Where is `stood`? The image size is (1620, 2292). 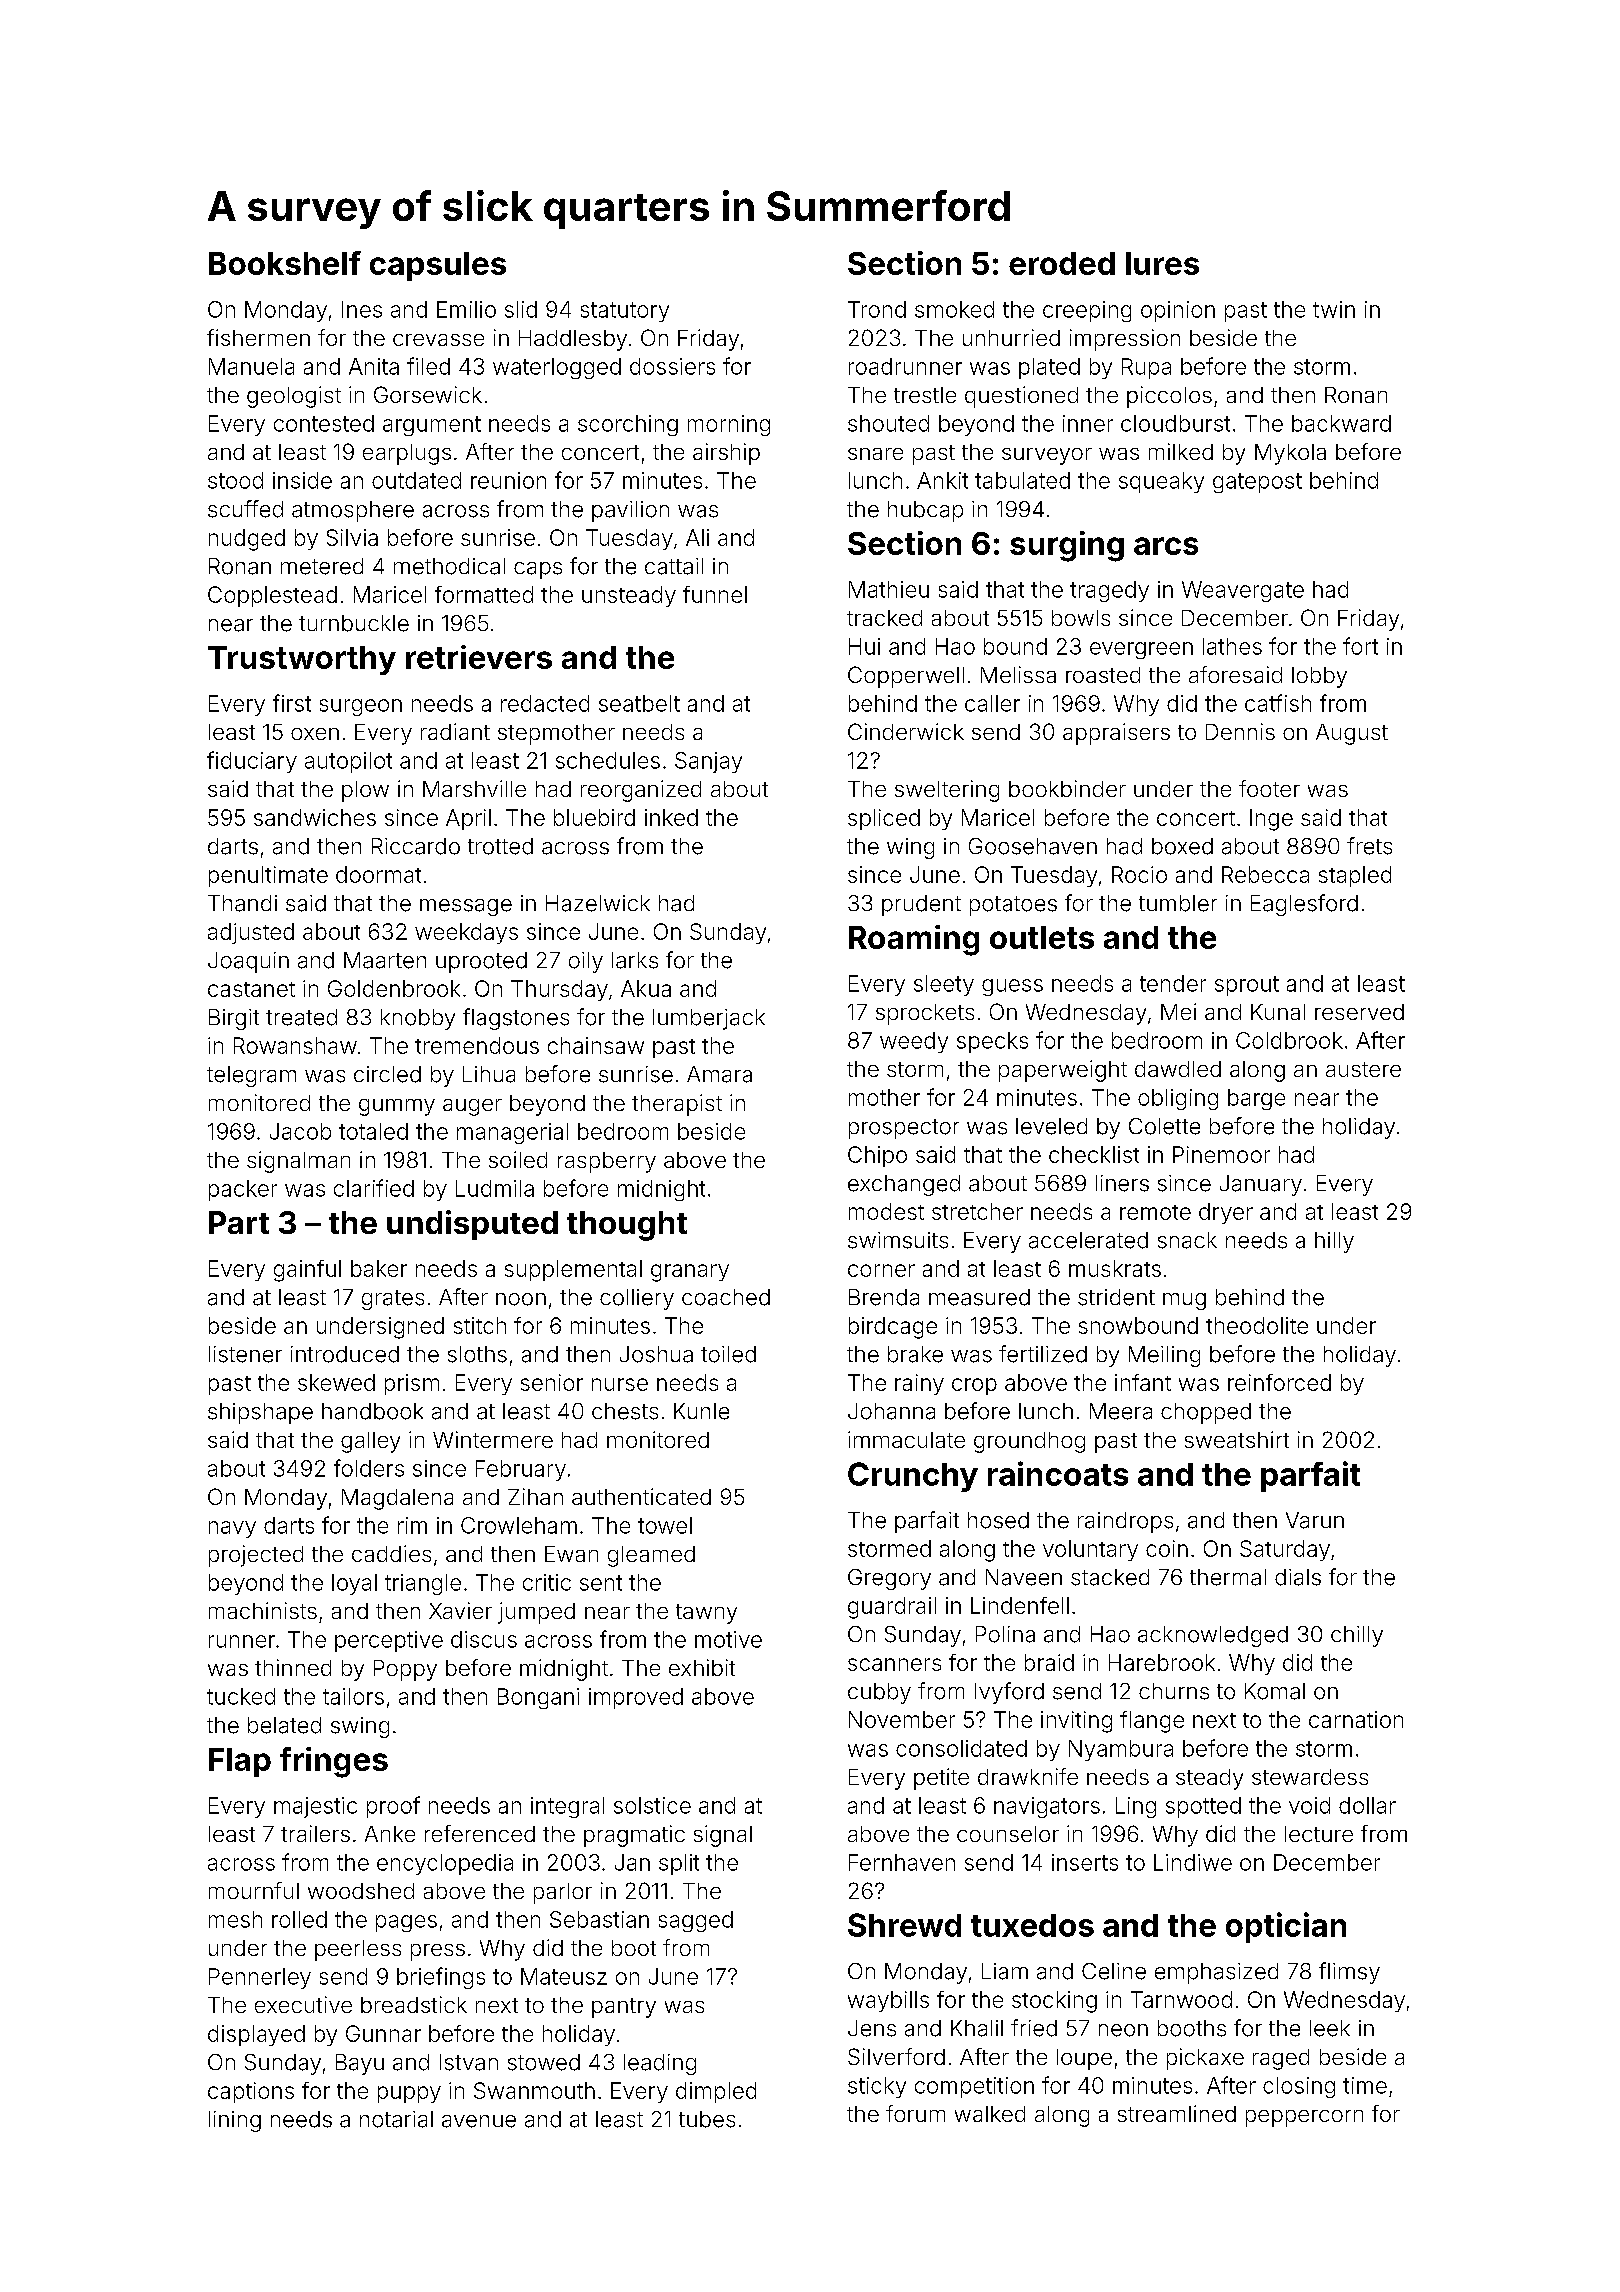
stood is located at coordinates (235, 480).
